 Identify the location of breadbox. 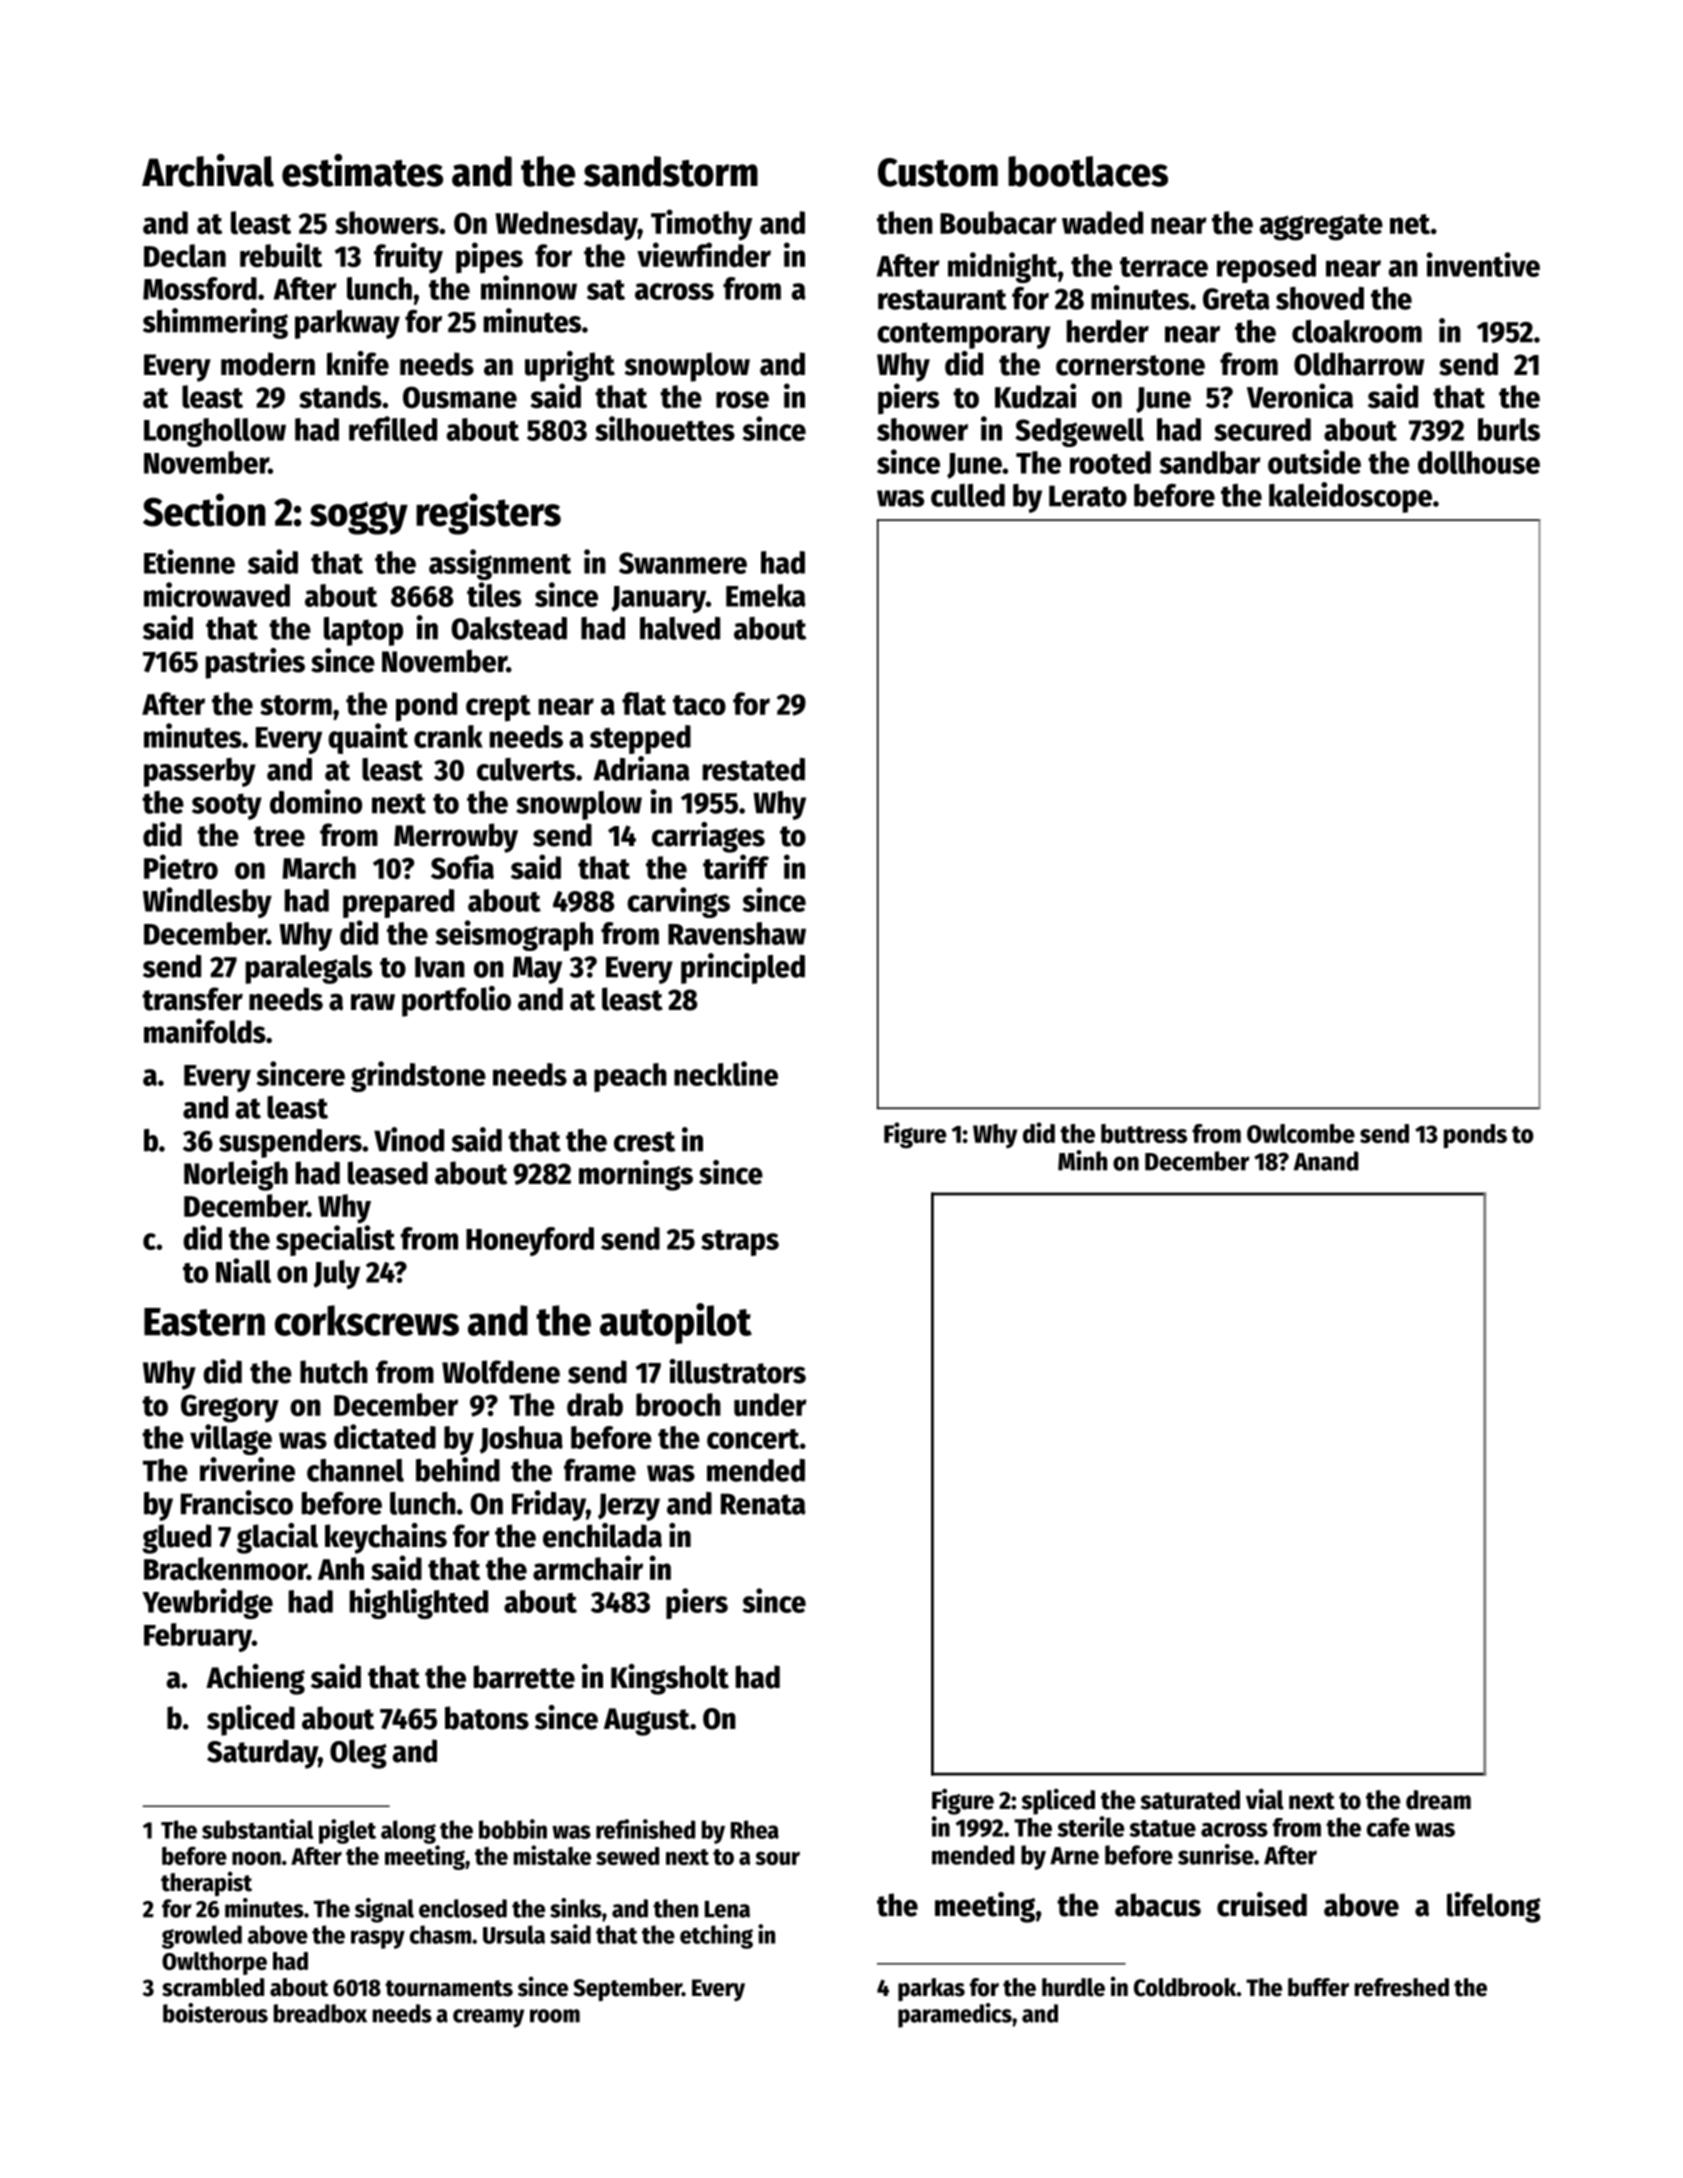
(320, 2013).
